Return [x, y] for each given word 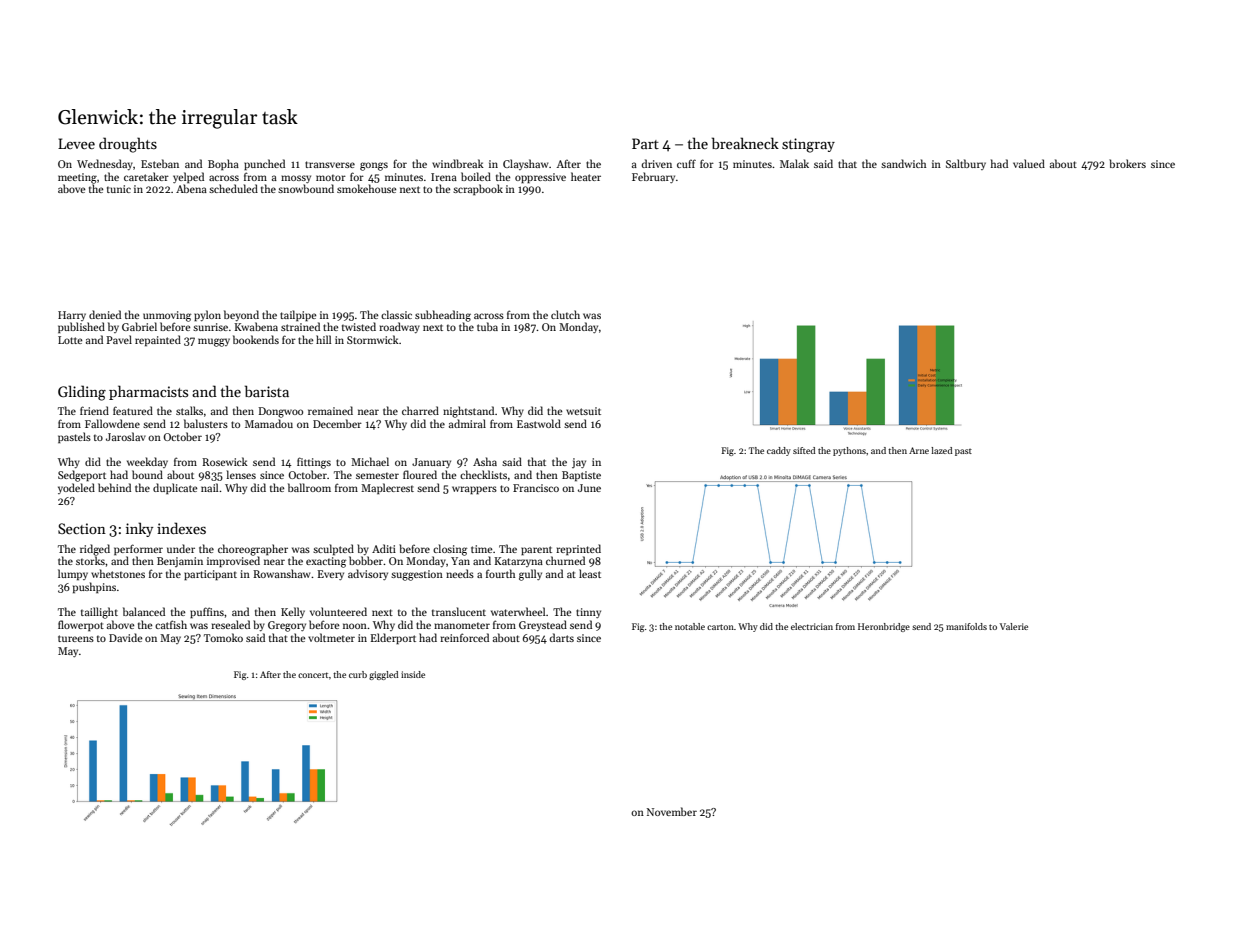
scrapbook [478, 189]
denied [105, 314]
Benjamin [180, 562]
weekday [147, 462]
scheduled [233, 188]
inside [413, 674]
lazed [942, 450]
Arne [919, 450]
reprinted [578, 549]
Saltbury [966, 164]
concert [313, 675]
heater [586, 176]
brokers [1127, 163]
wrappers [474, 490]
